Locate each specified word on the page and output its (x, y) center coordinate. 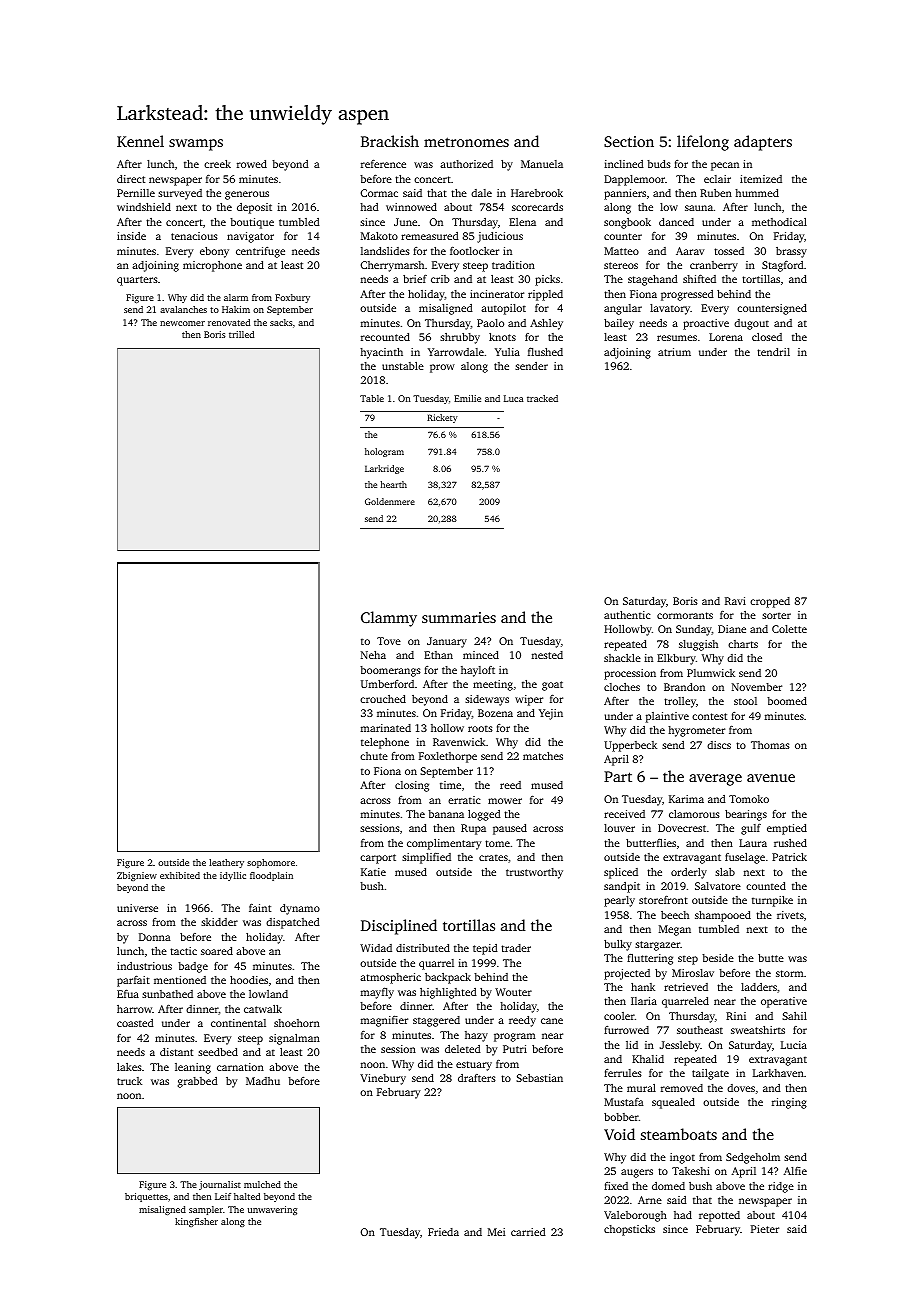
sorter (776, 615)
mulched (262, 1184)
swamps (196, 145)
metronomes (466, 142)
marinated (386, 728)
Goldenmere (390, 501)
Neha (373, 655)
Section (629, 141)
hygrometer (696, 731)
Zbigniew (137, 876)
